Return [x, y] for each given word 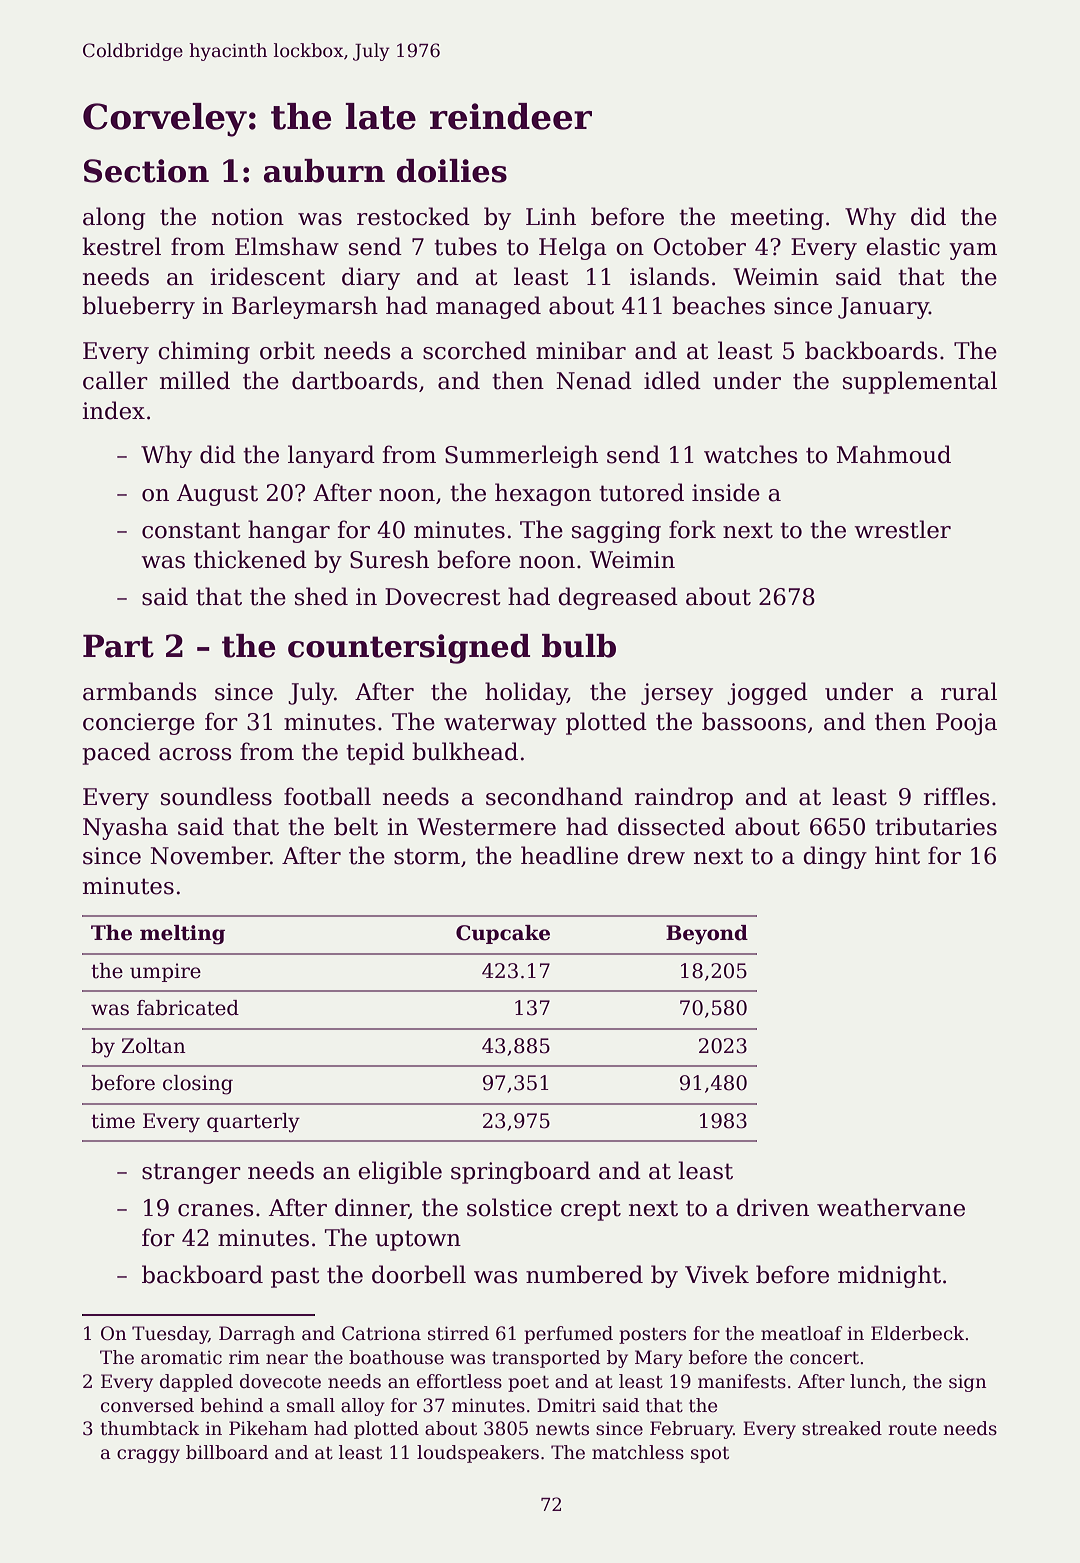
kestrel [121, 246]
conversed [147, 1405]
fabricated [188, 1008]
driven [773, 1207]
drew [656, 855]
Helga [573, 248]
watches [751, 454]
